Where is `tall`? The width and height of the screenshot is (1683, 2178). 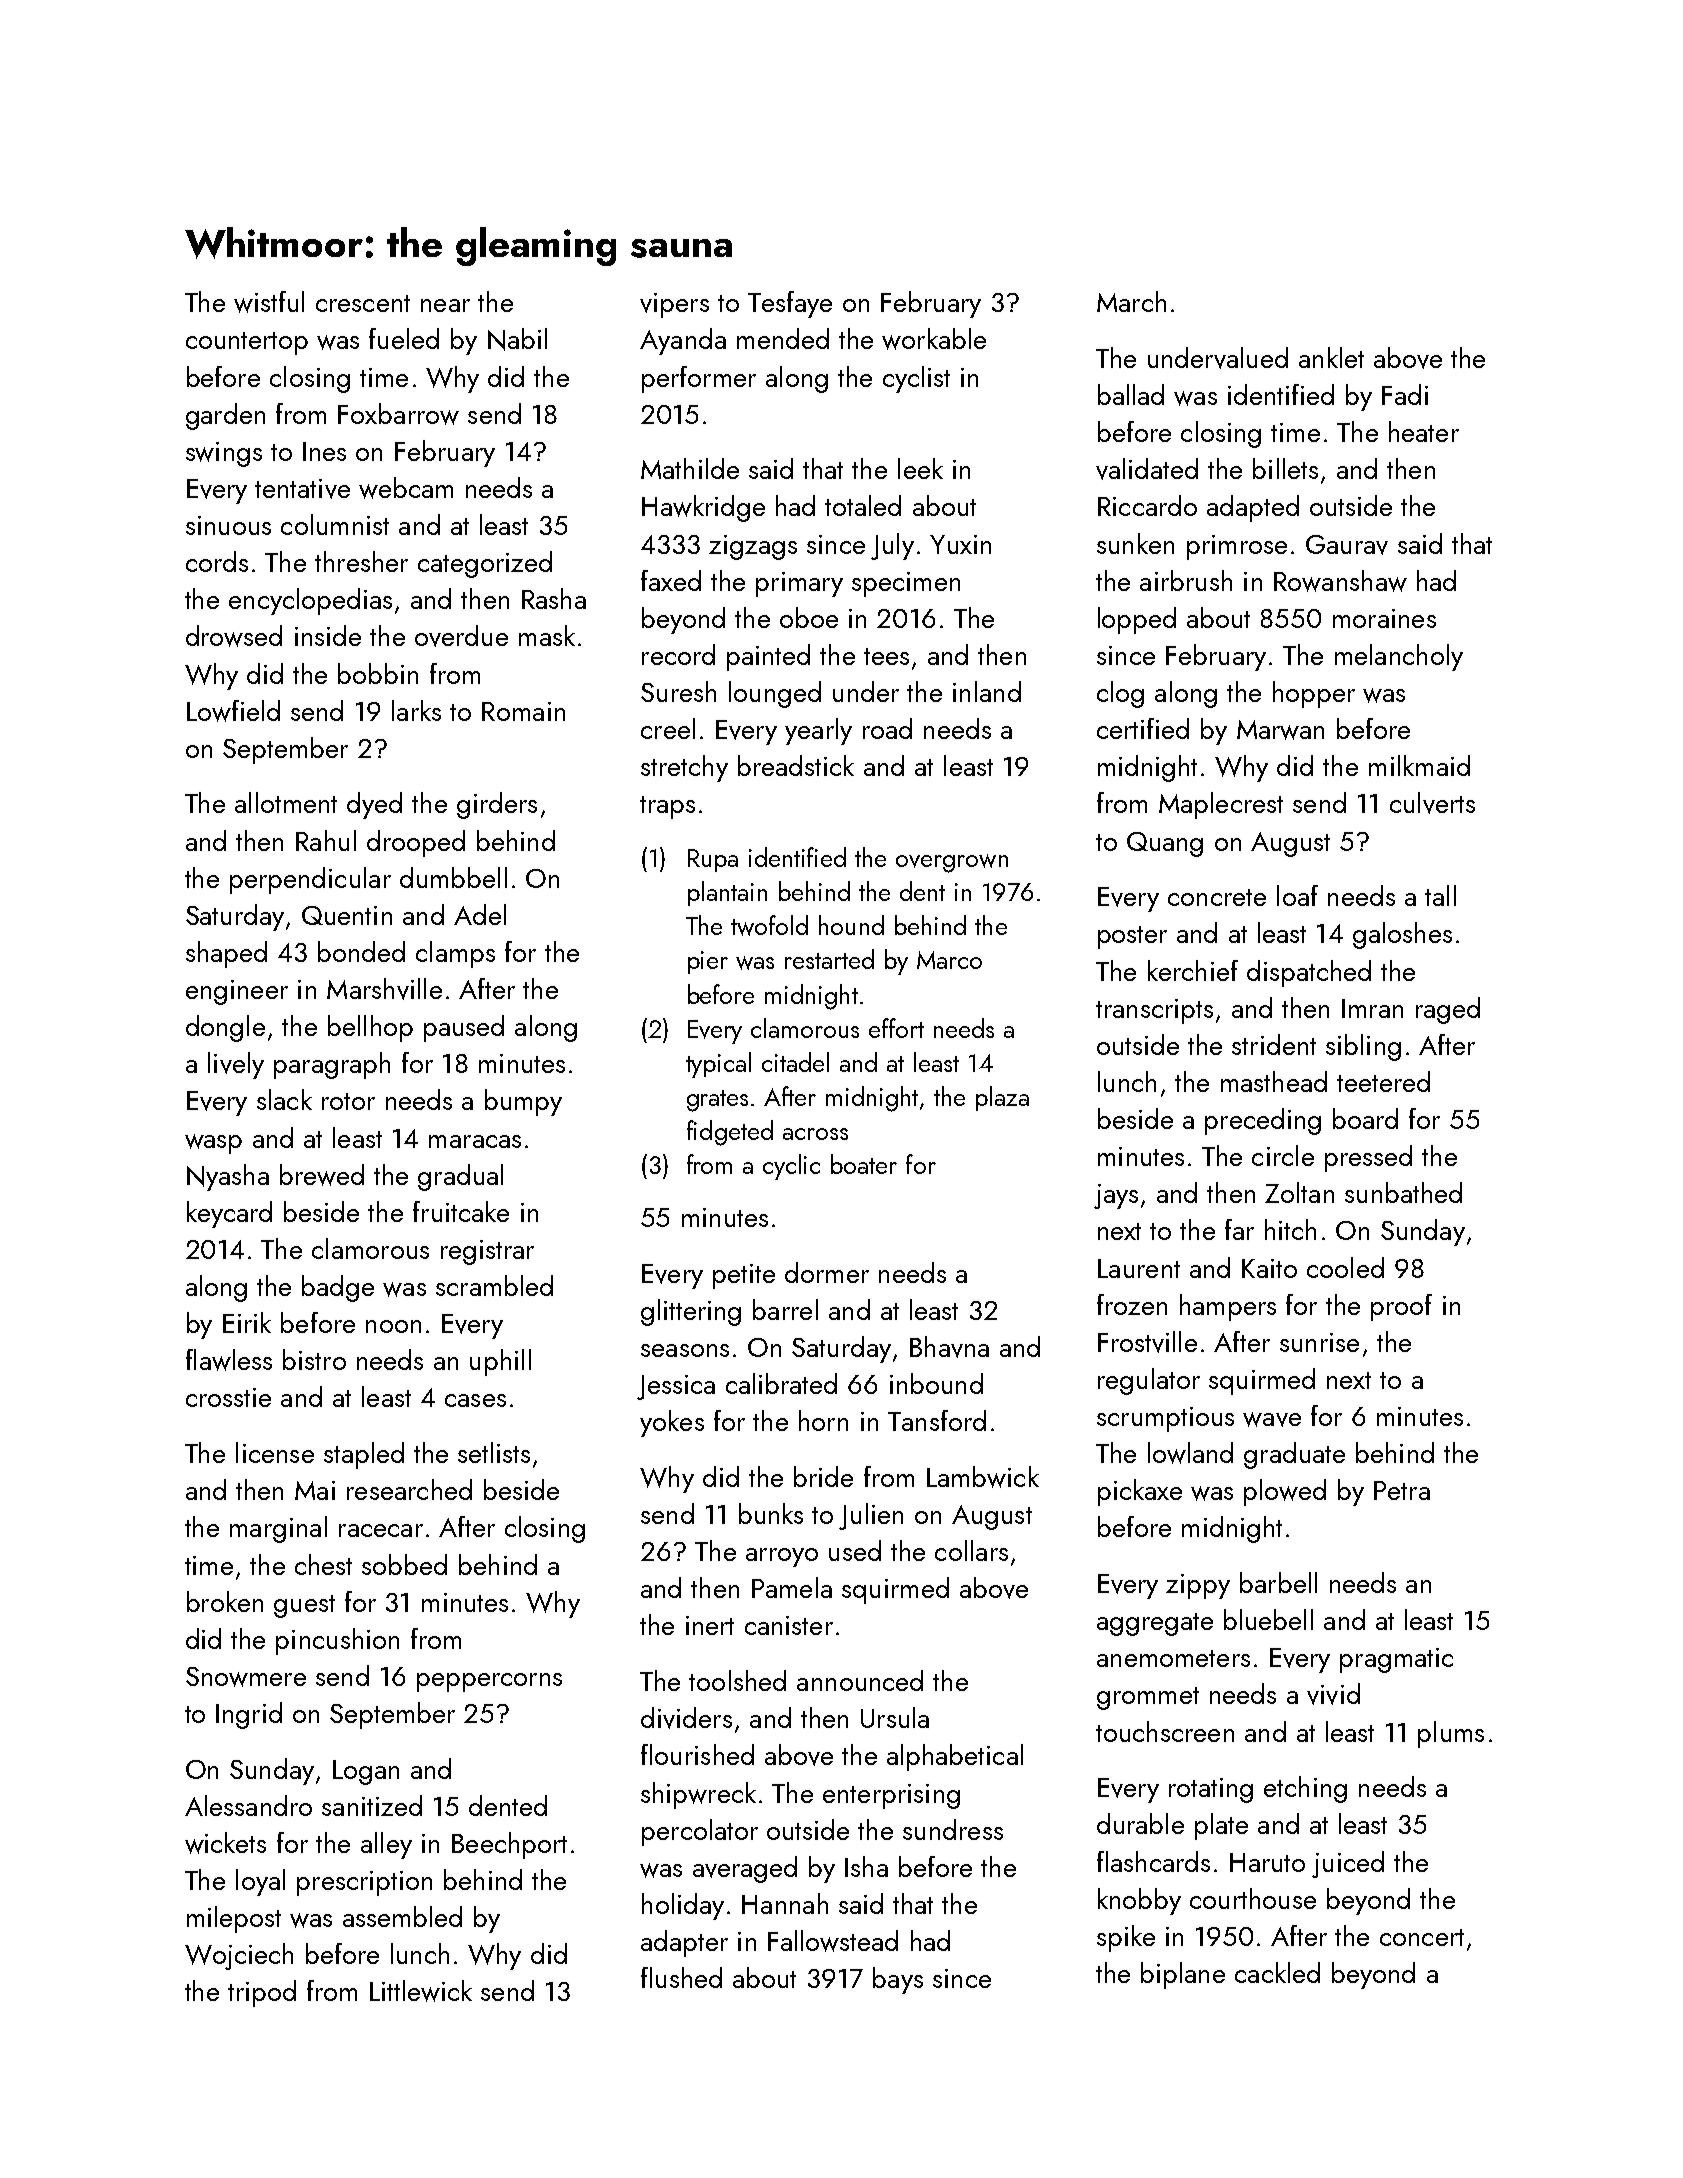
tall is located at coordinates (1440, 895).
